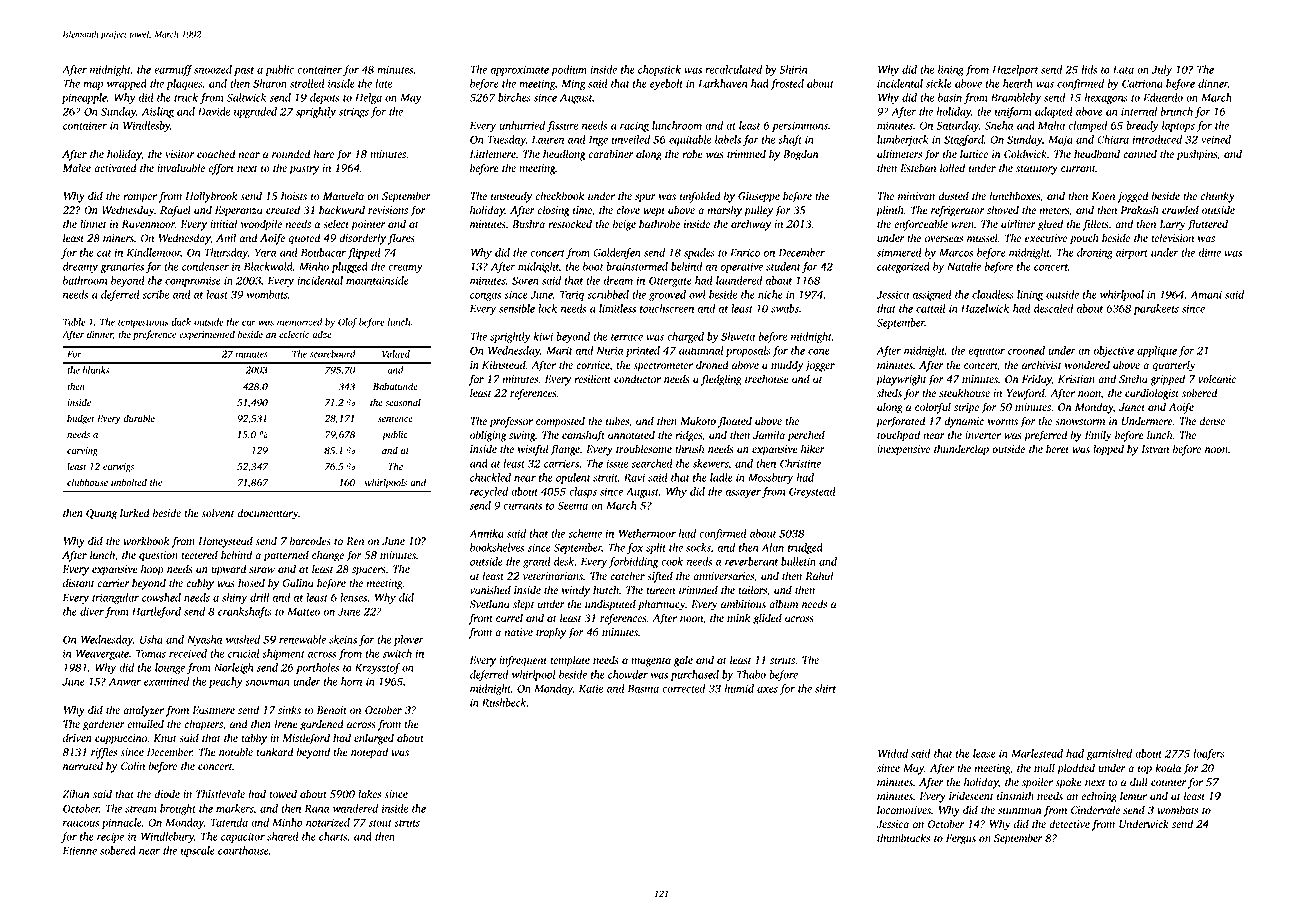  I want to click on lids, so click(1089, 69).
